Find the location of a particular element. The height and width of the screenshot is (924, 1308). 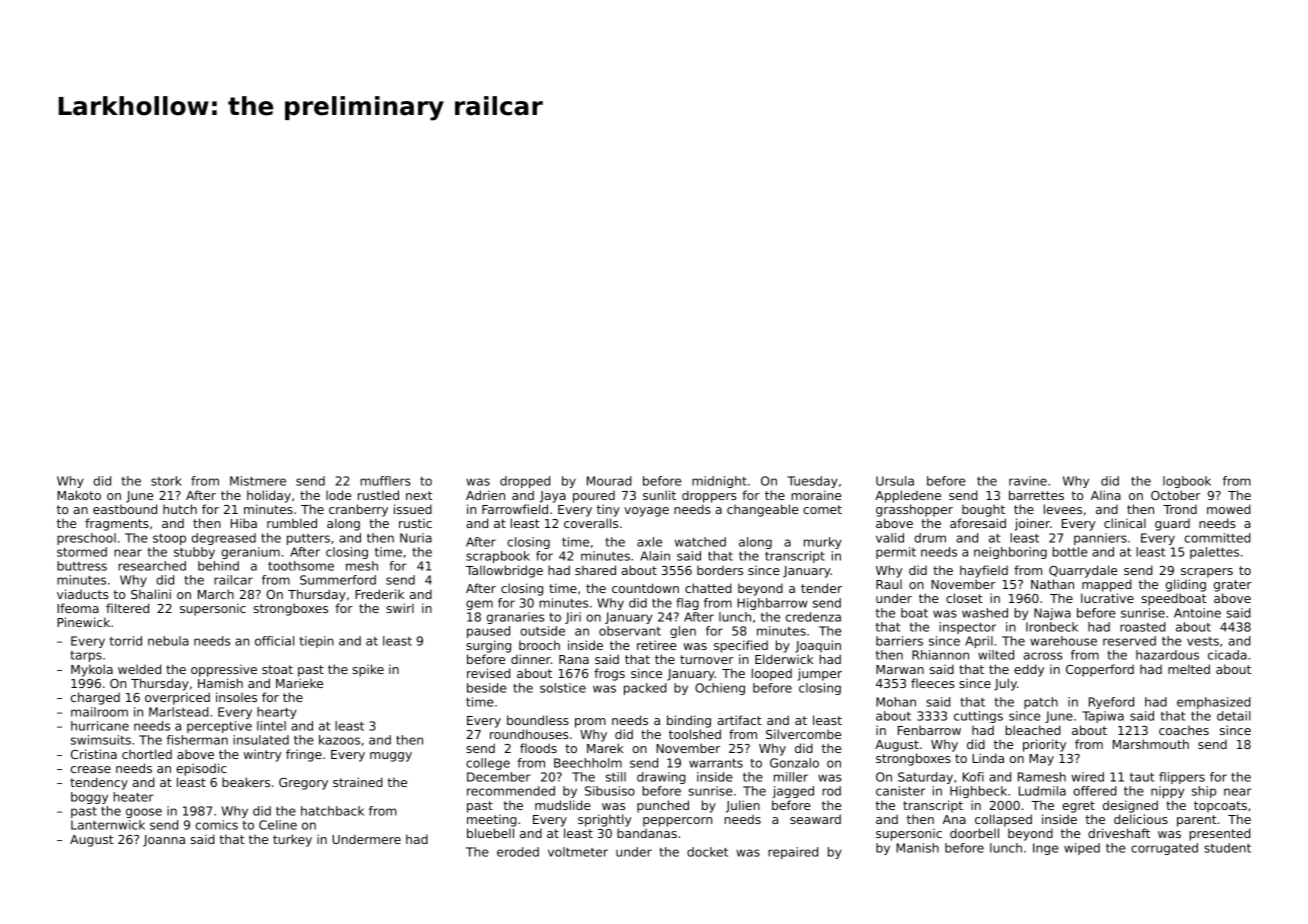

turkey is located at coordinates (292, 840).
